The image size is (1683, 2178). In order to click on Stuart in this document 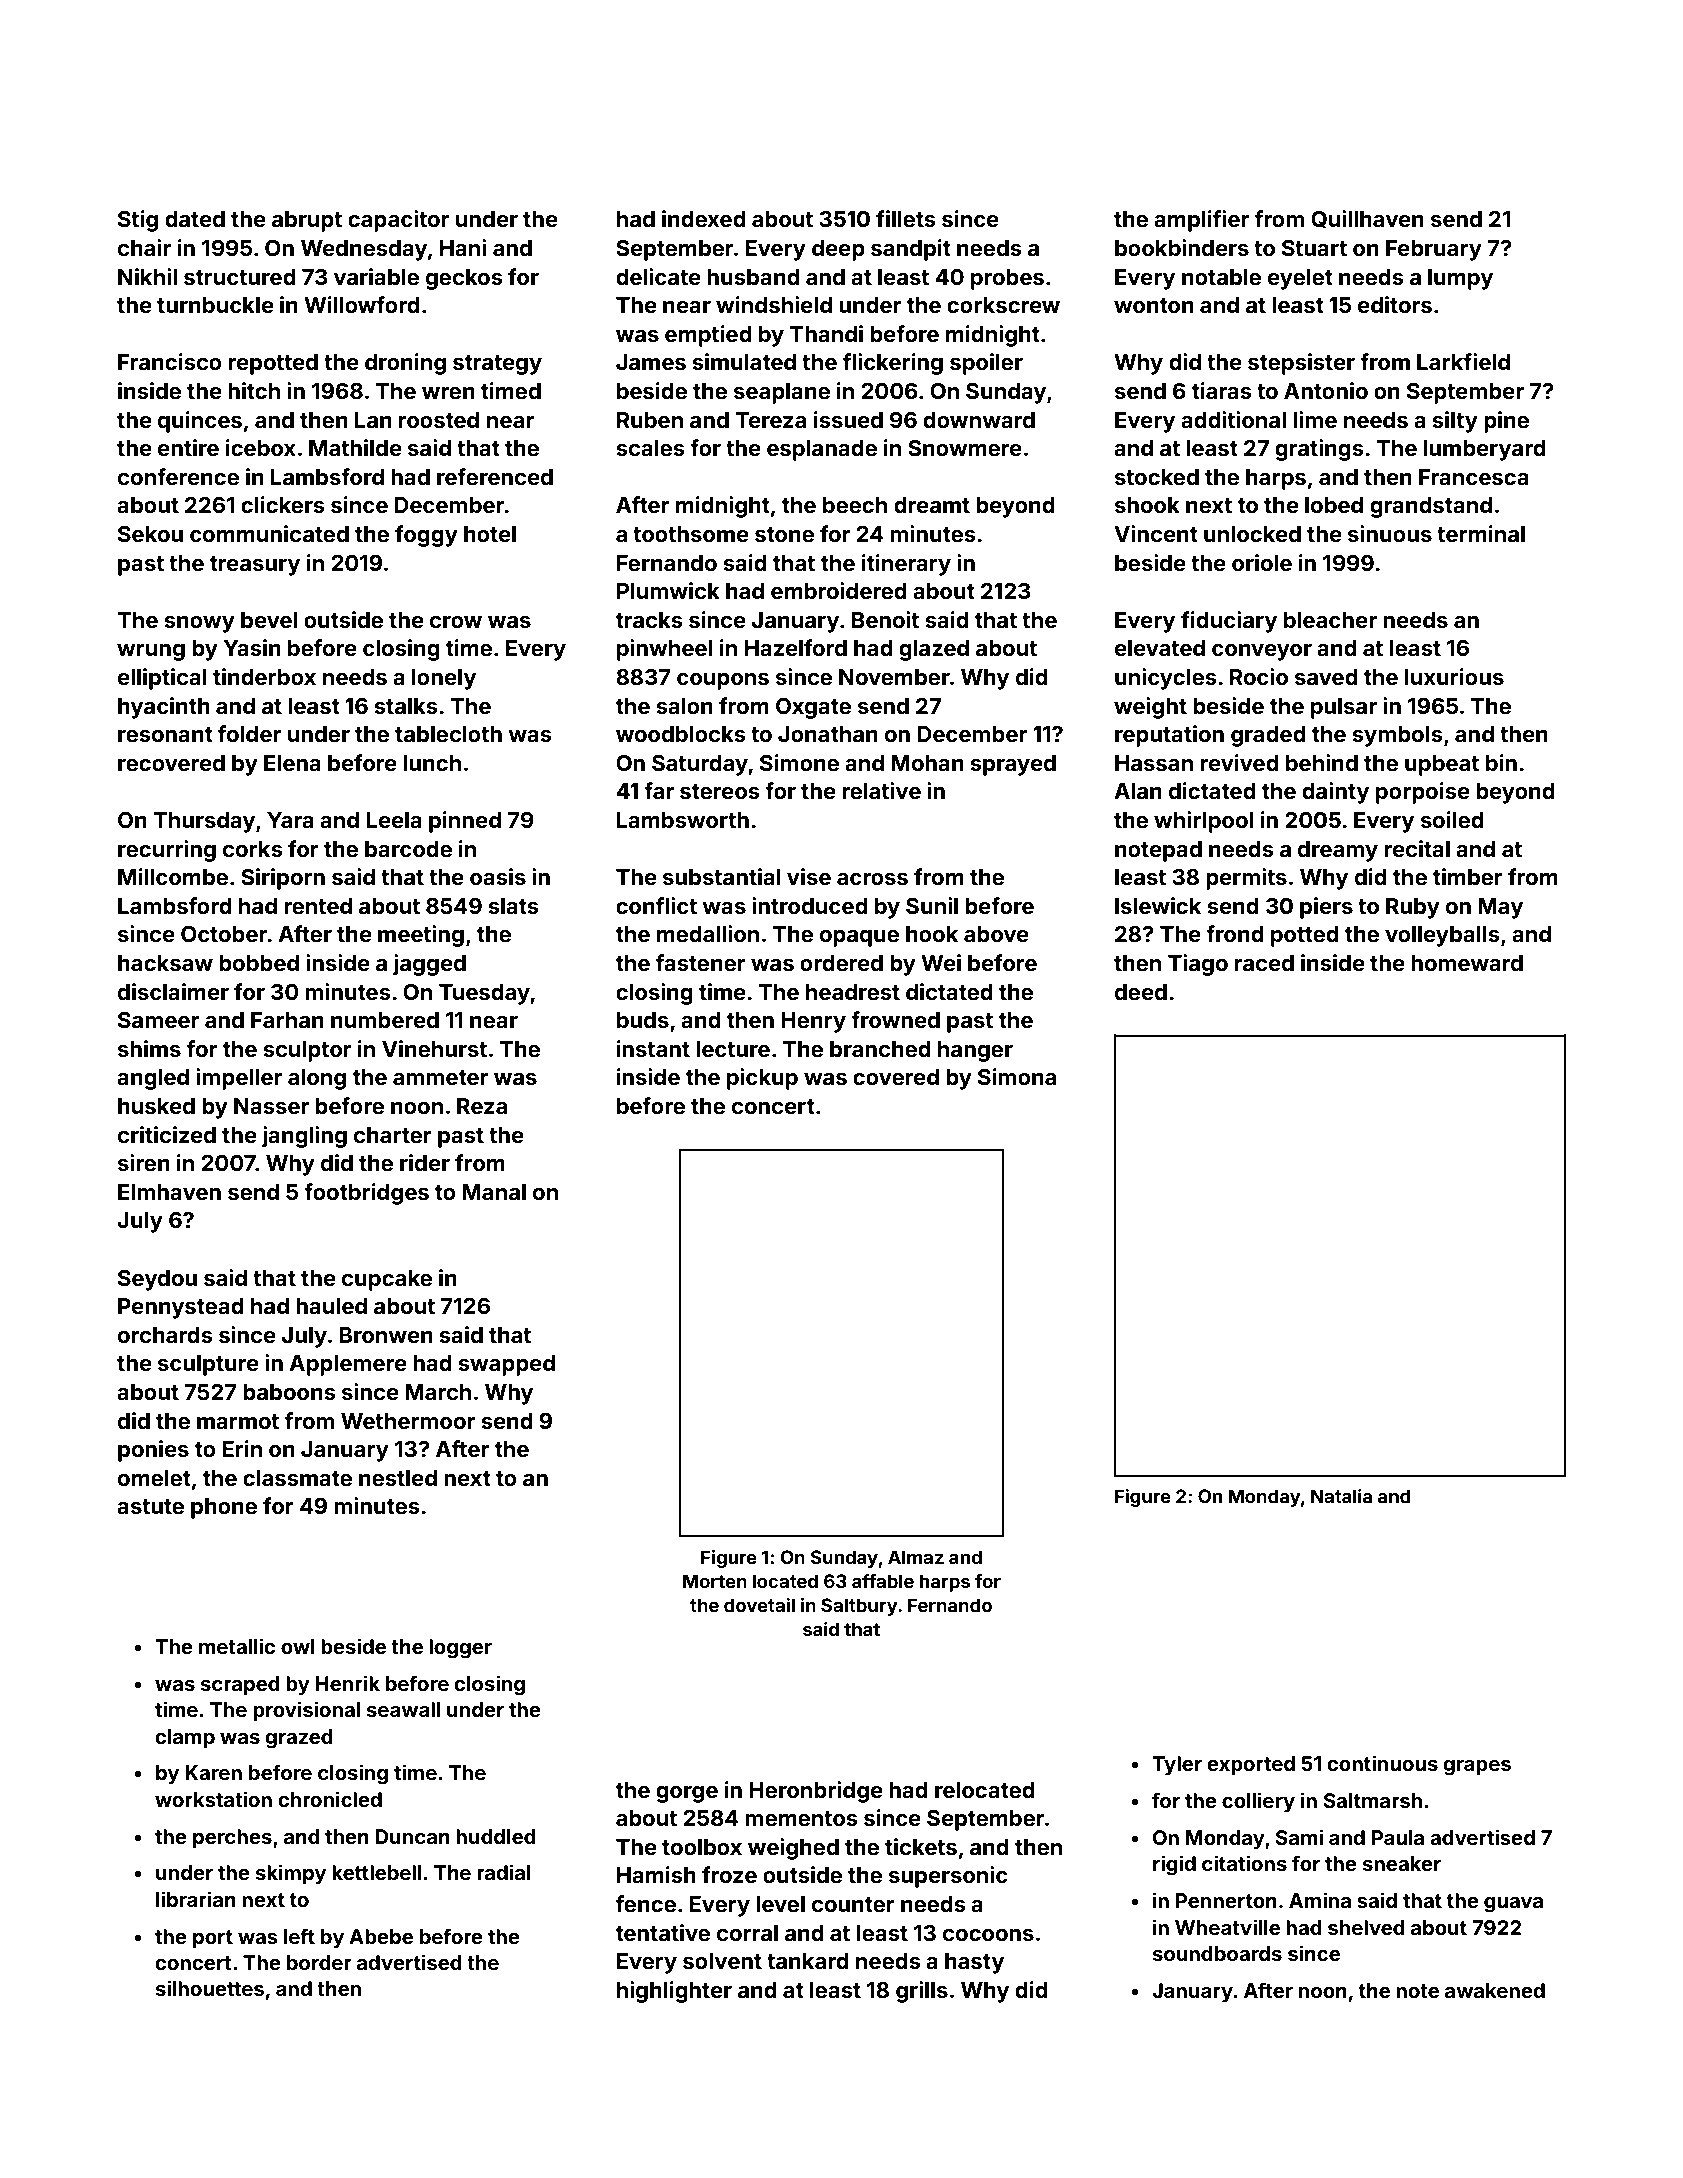, I will do `click(1314, 248)`.
